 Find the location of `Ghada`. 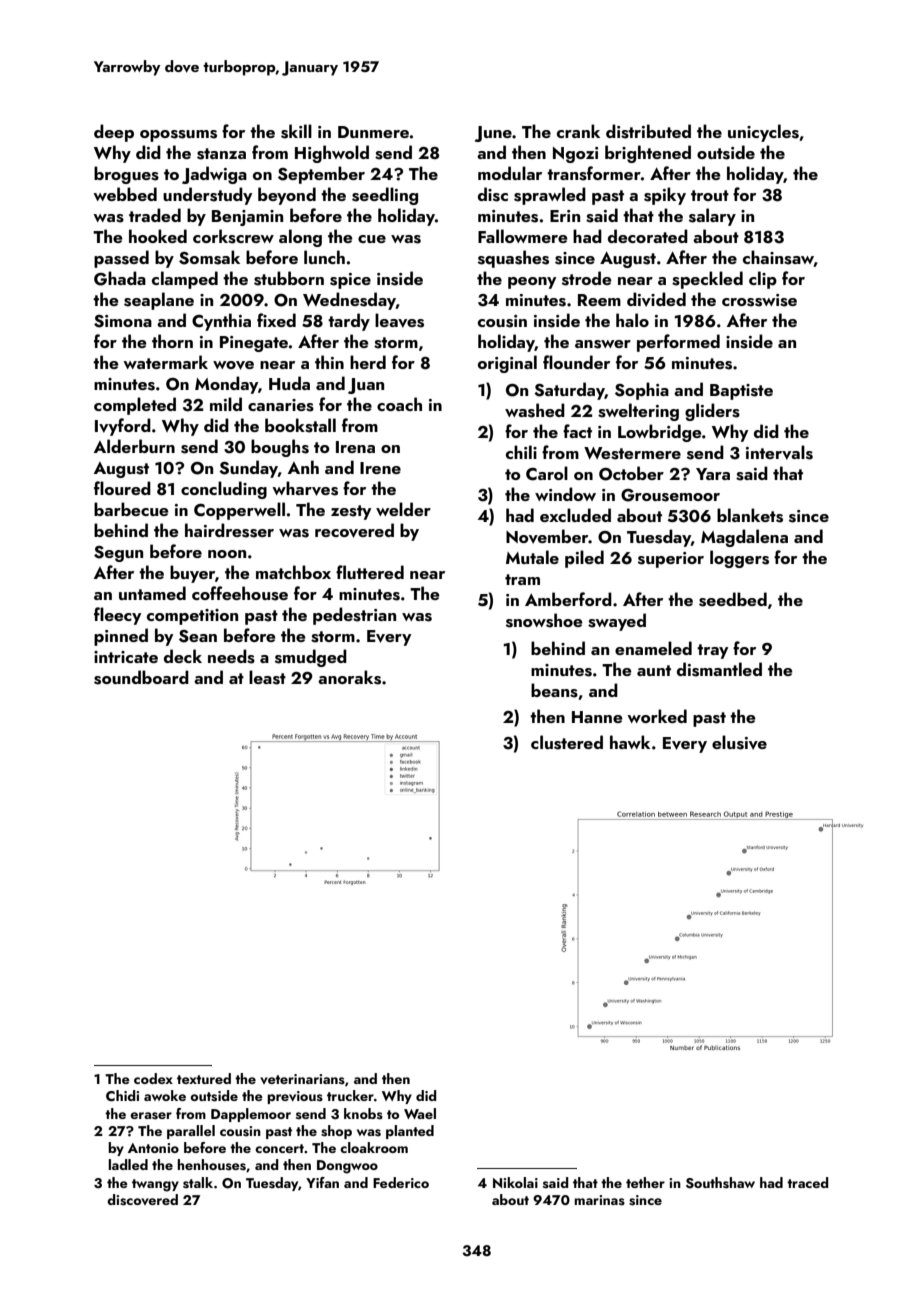

Ghada is located at coordinates (120, 278).
